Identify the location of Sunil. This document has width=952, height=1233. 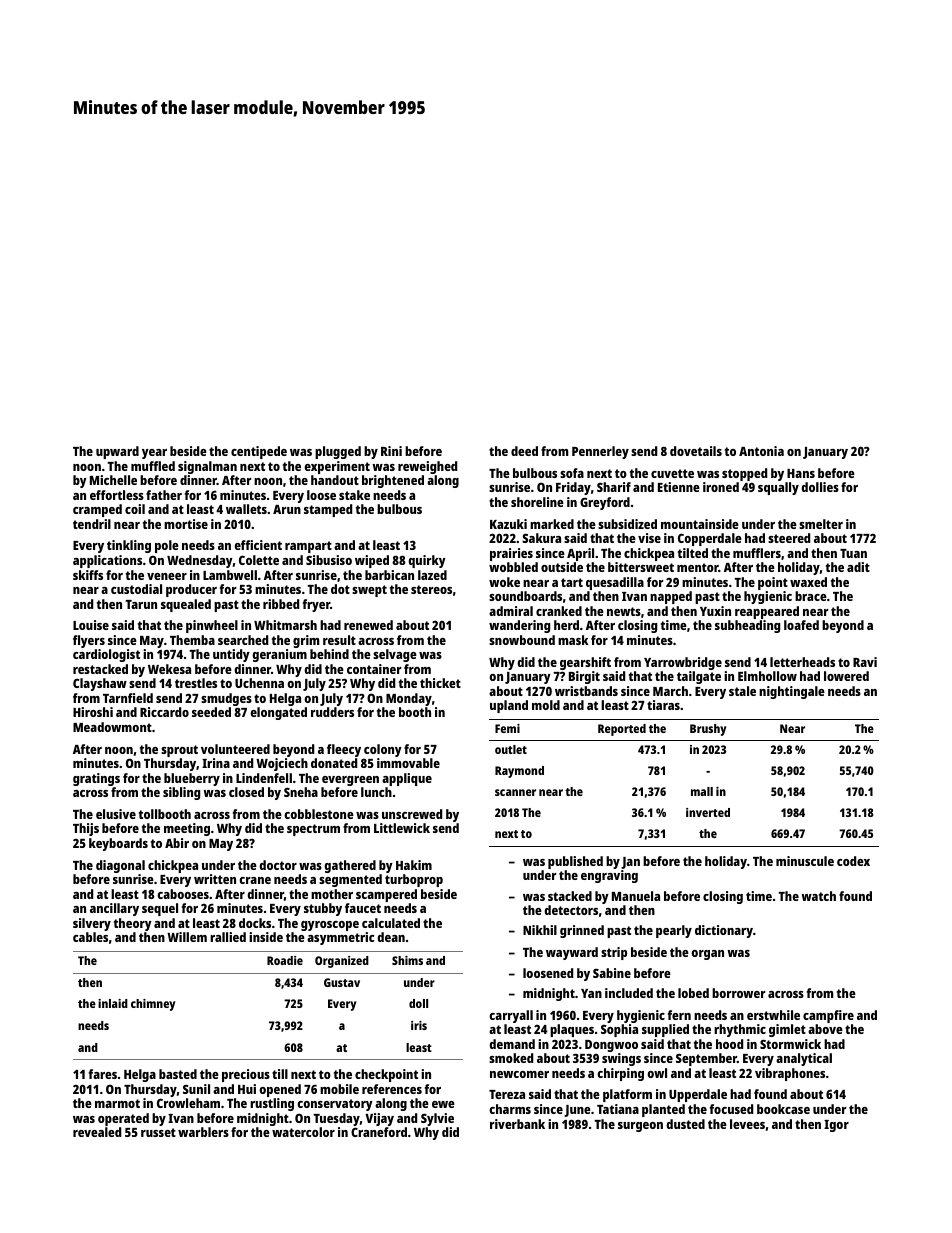
(196, 1089).
